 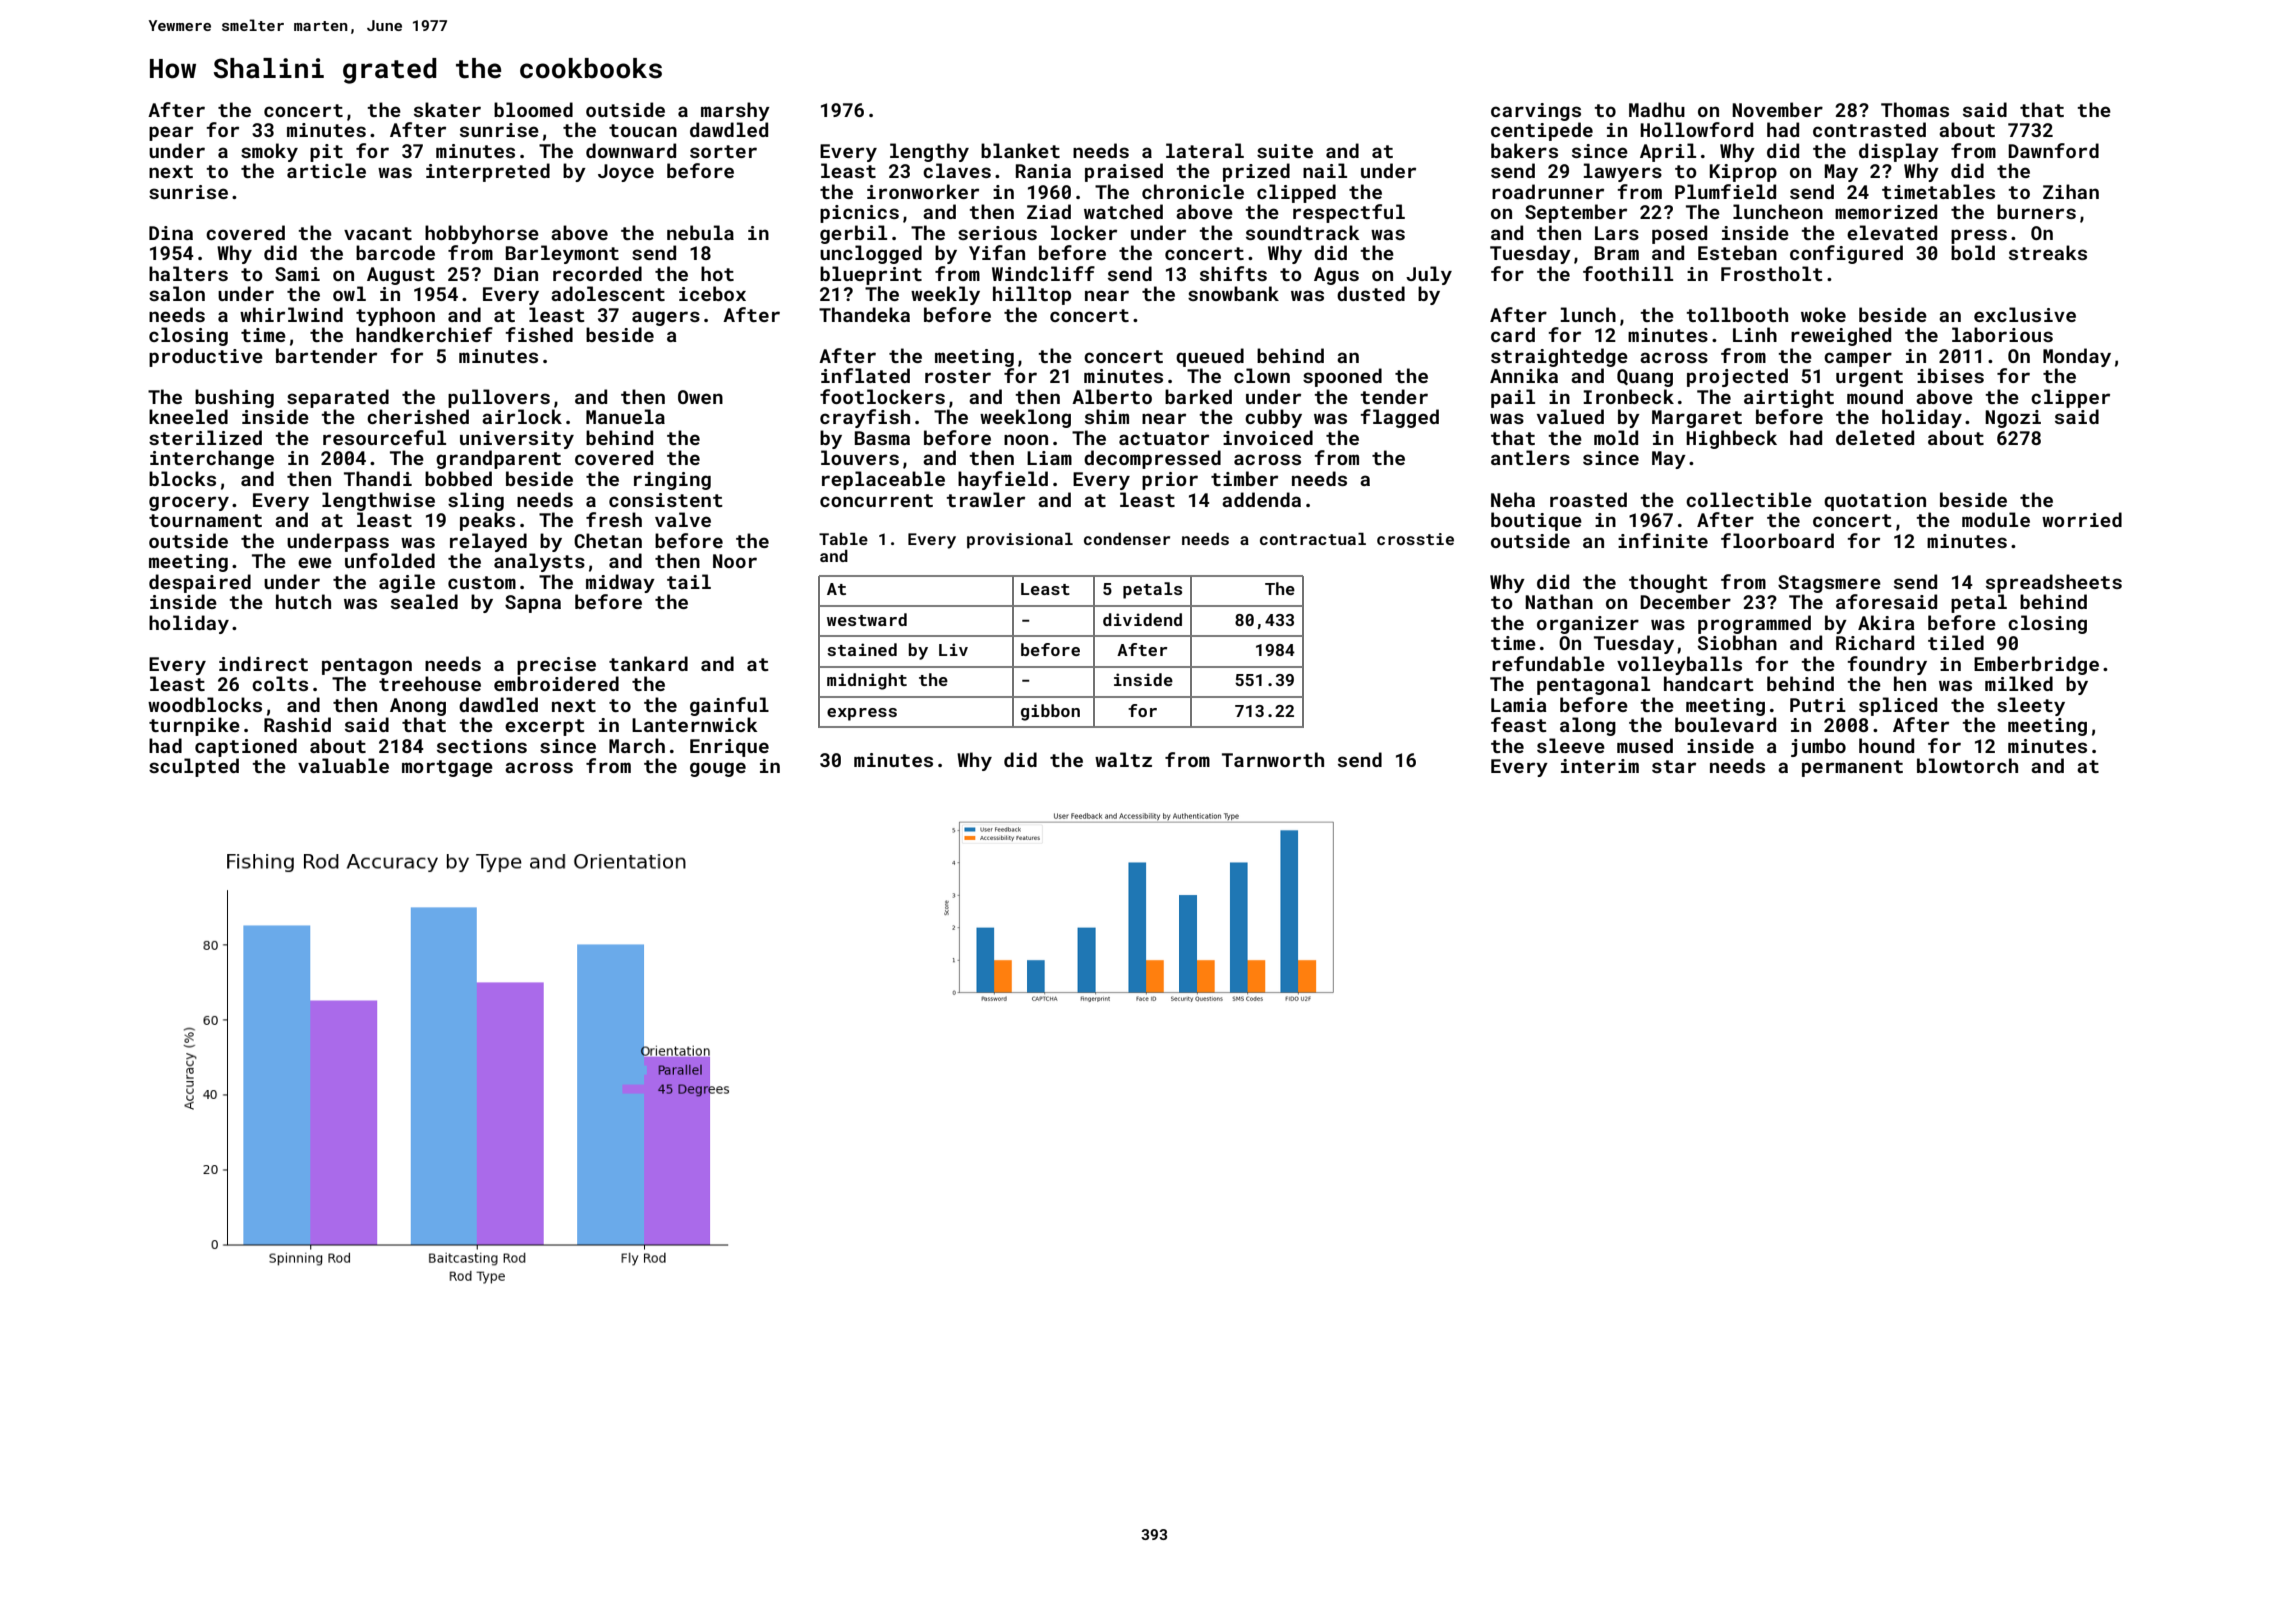 I want to click on whirlwind, so click(x=291, y=314).
